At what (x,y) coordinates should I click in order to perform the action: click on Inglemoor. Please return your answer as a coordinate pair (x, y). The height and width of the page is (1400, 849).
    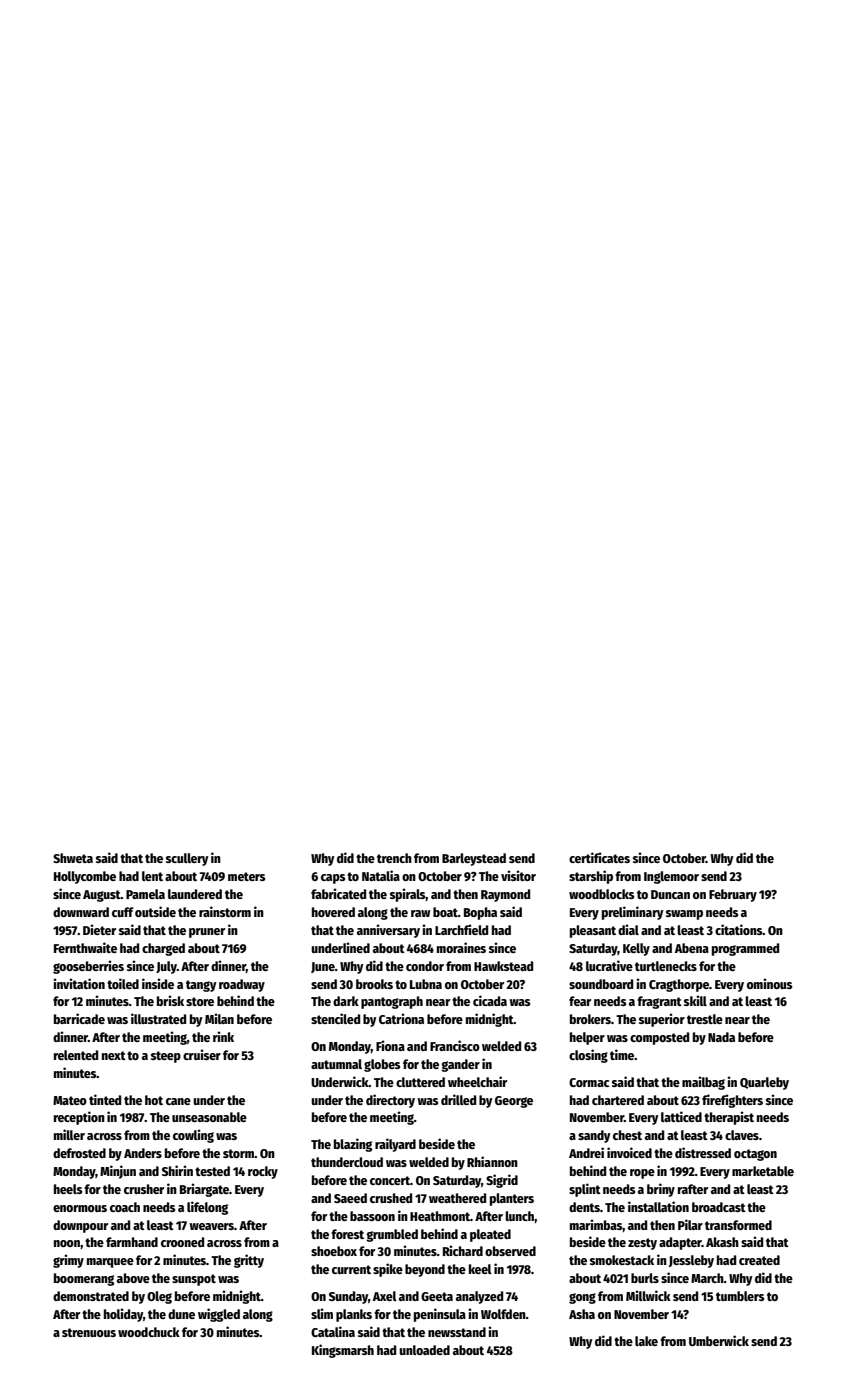
    Looking at the image, I should click on (671, 877).
